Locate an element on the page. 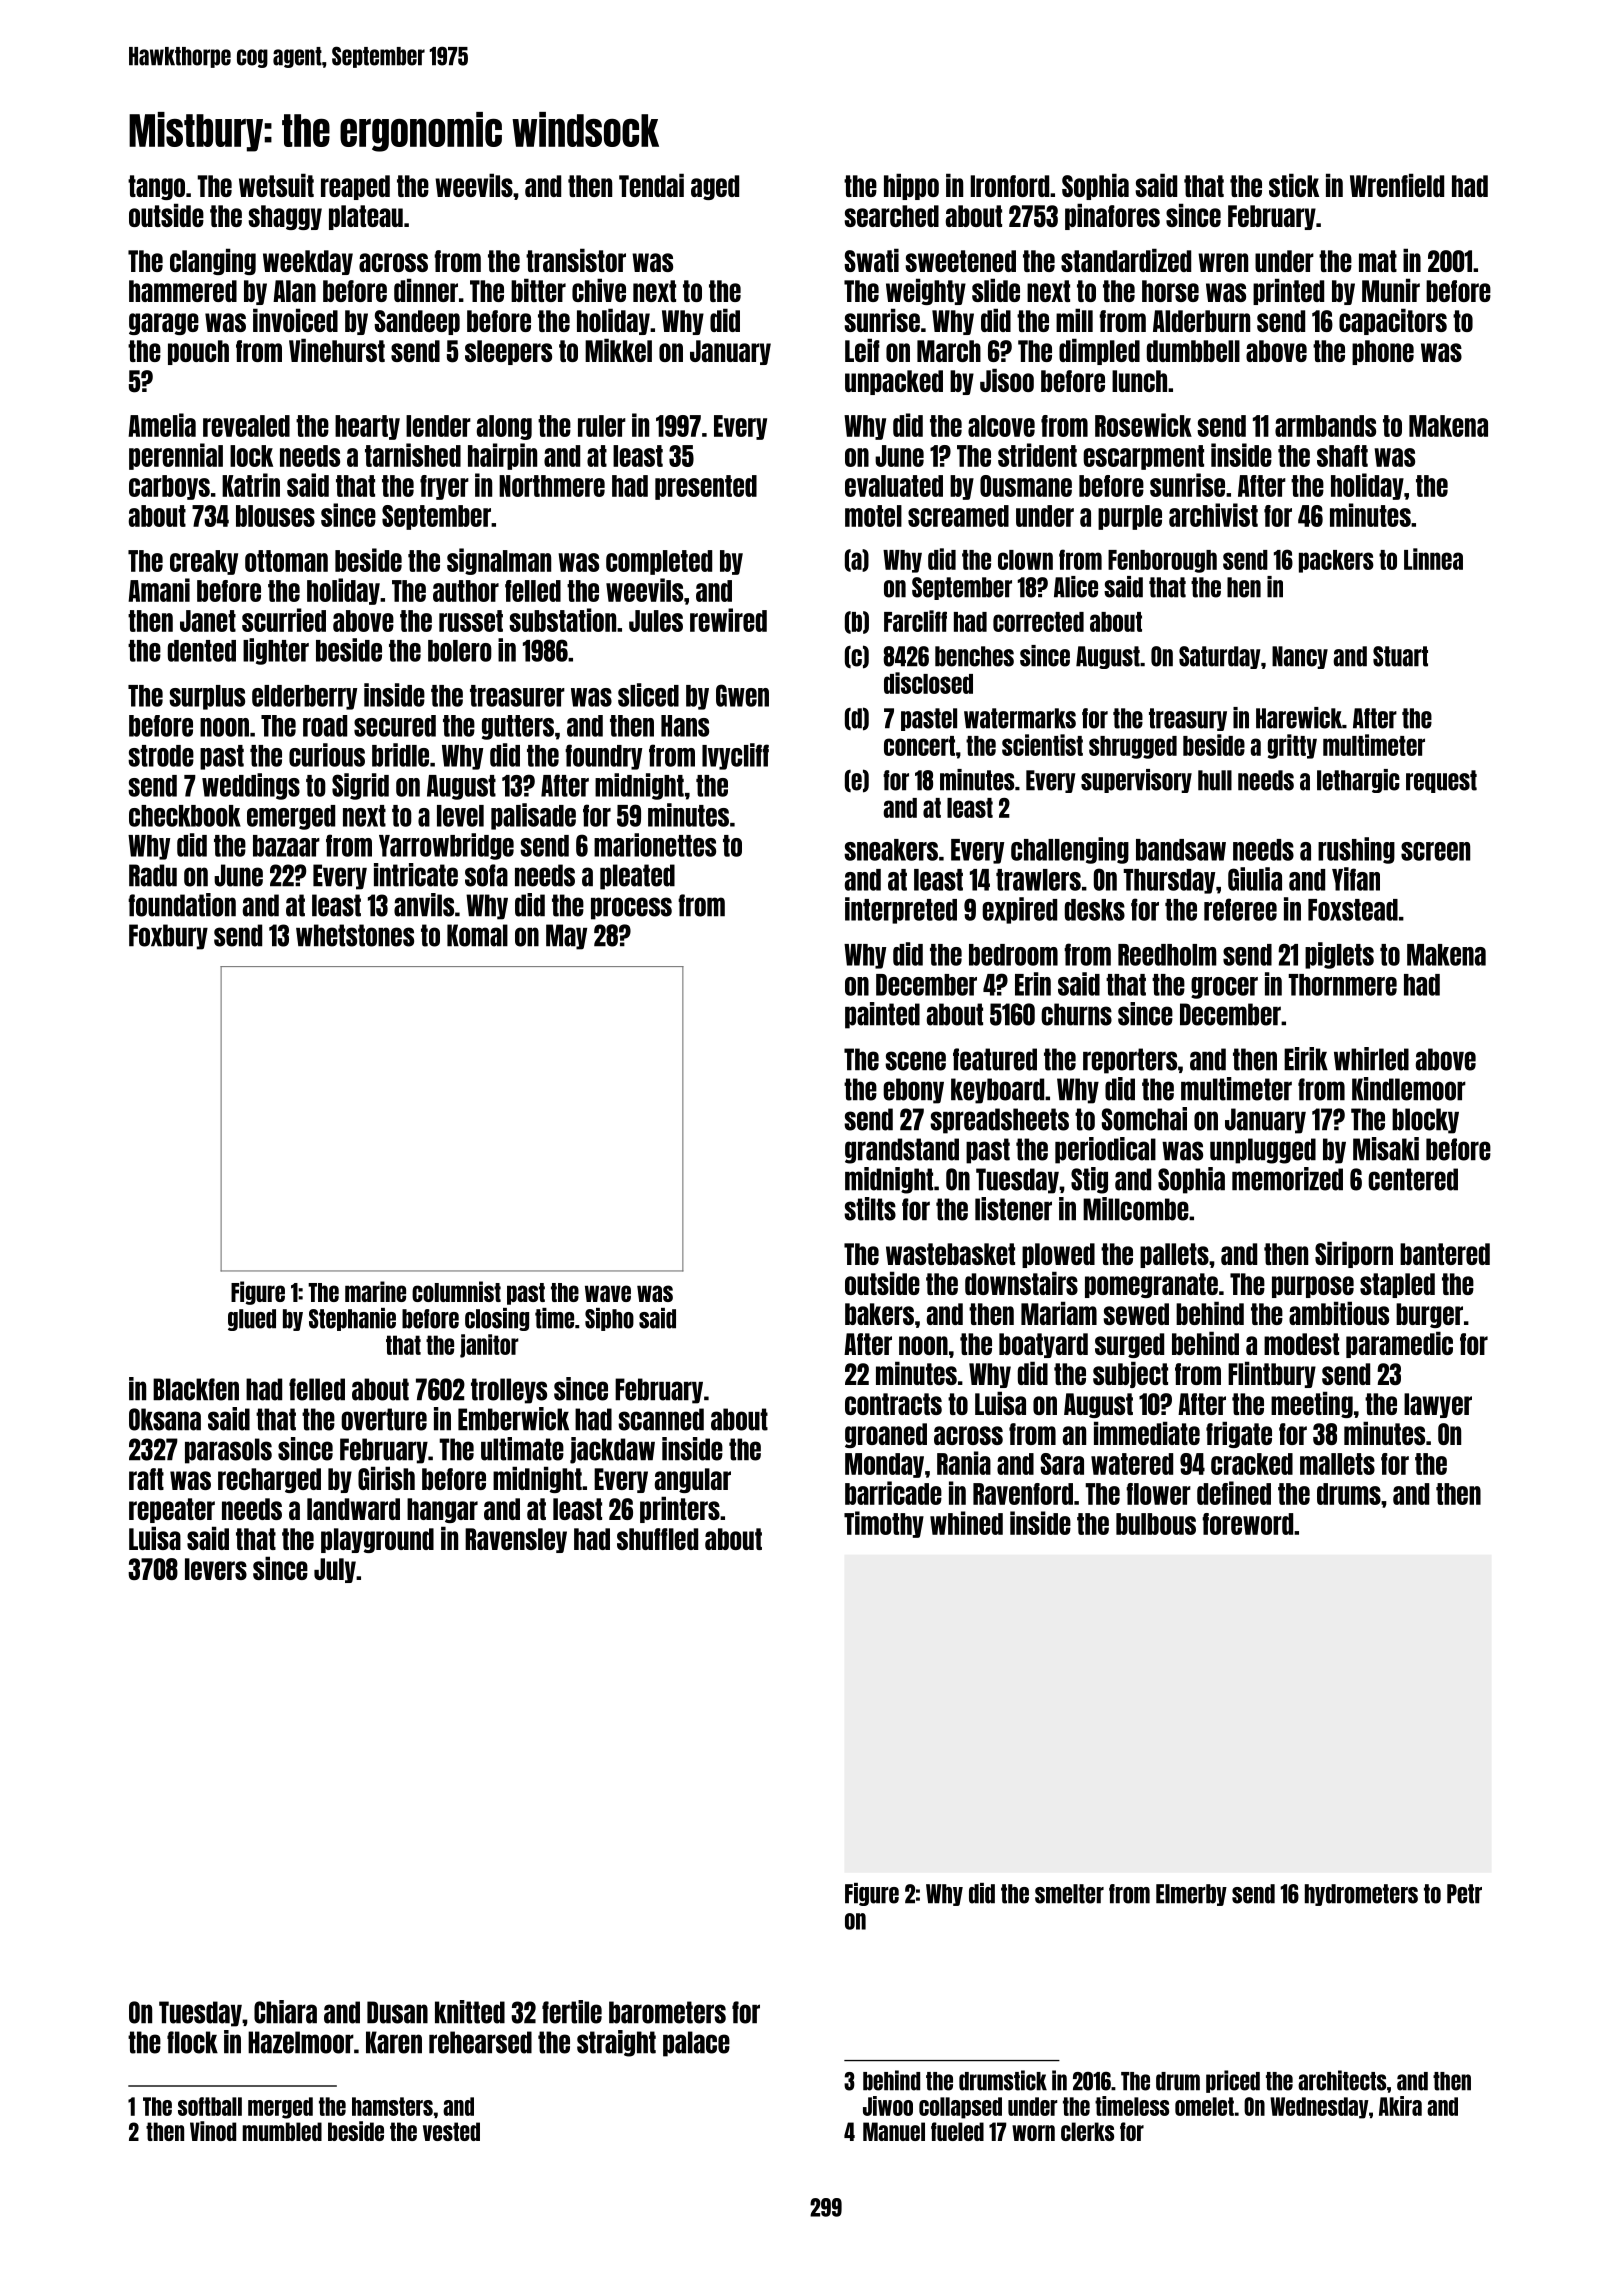 This document has width=1620, height=2292. whetstones is located at coordinates (355, 935).
